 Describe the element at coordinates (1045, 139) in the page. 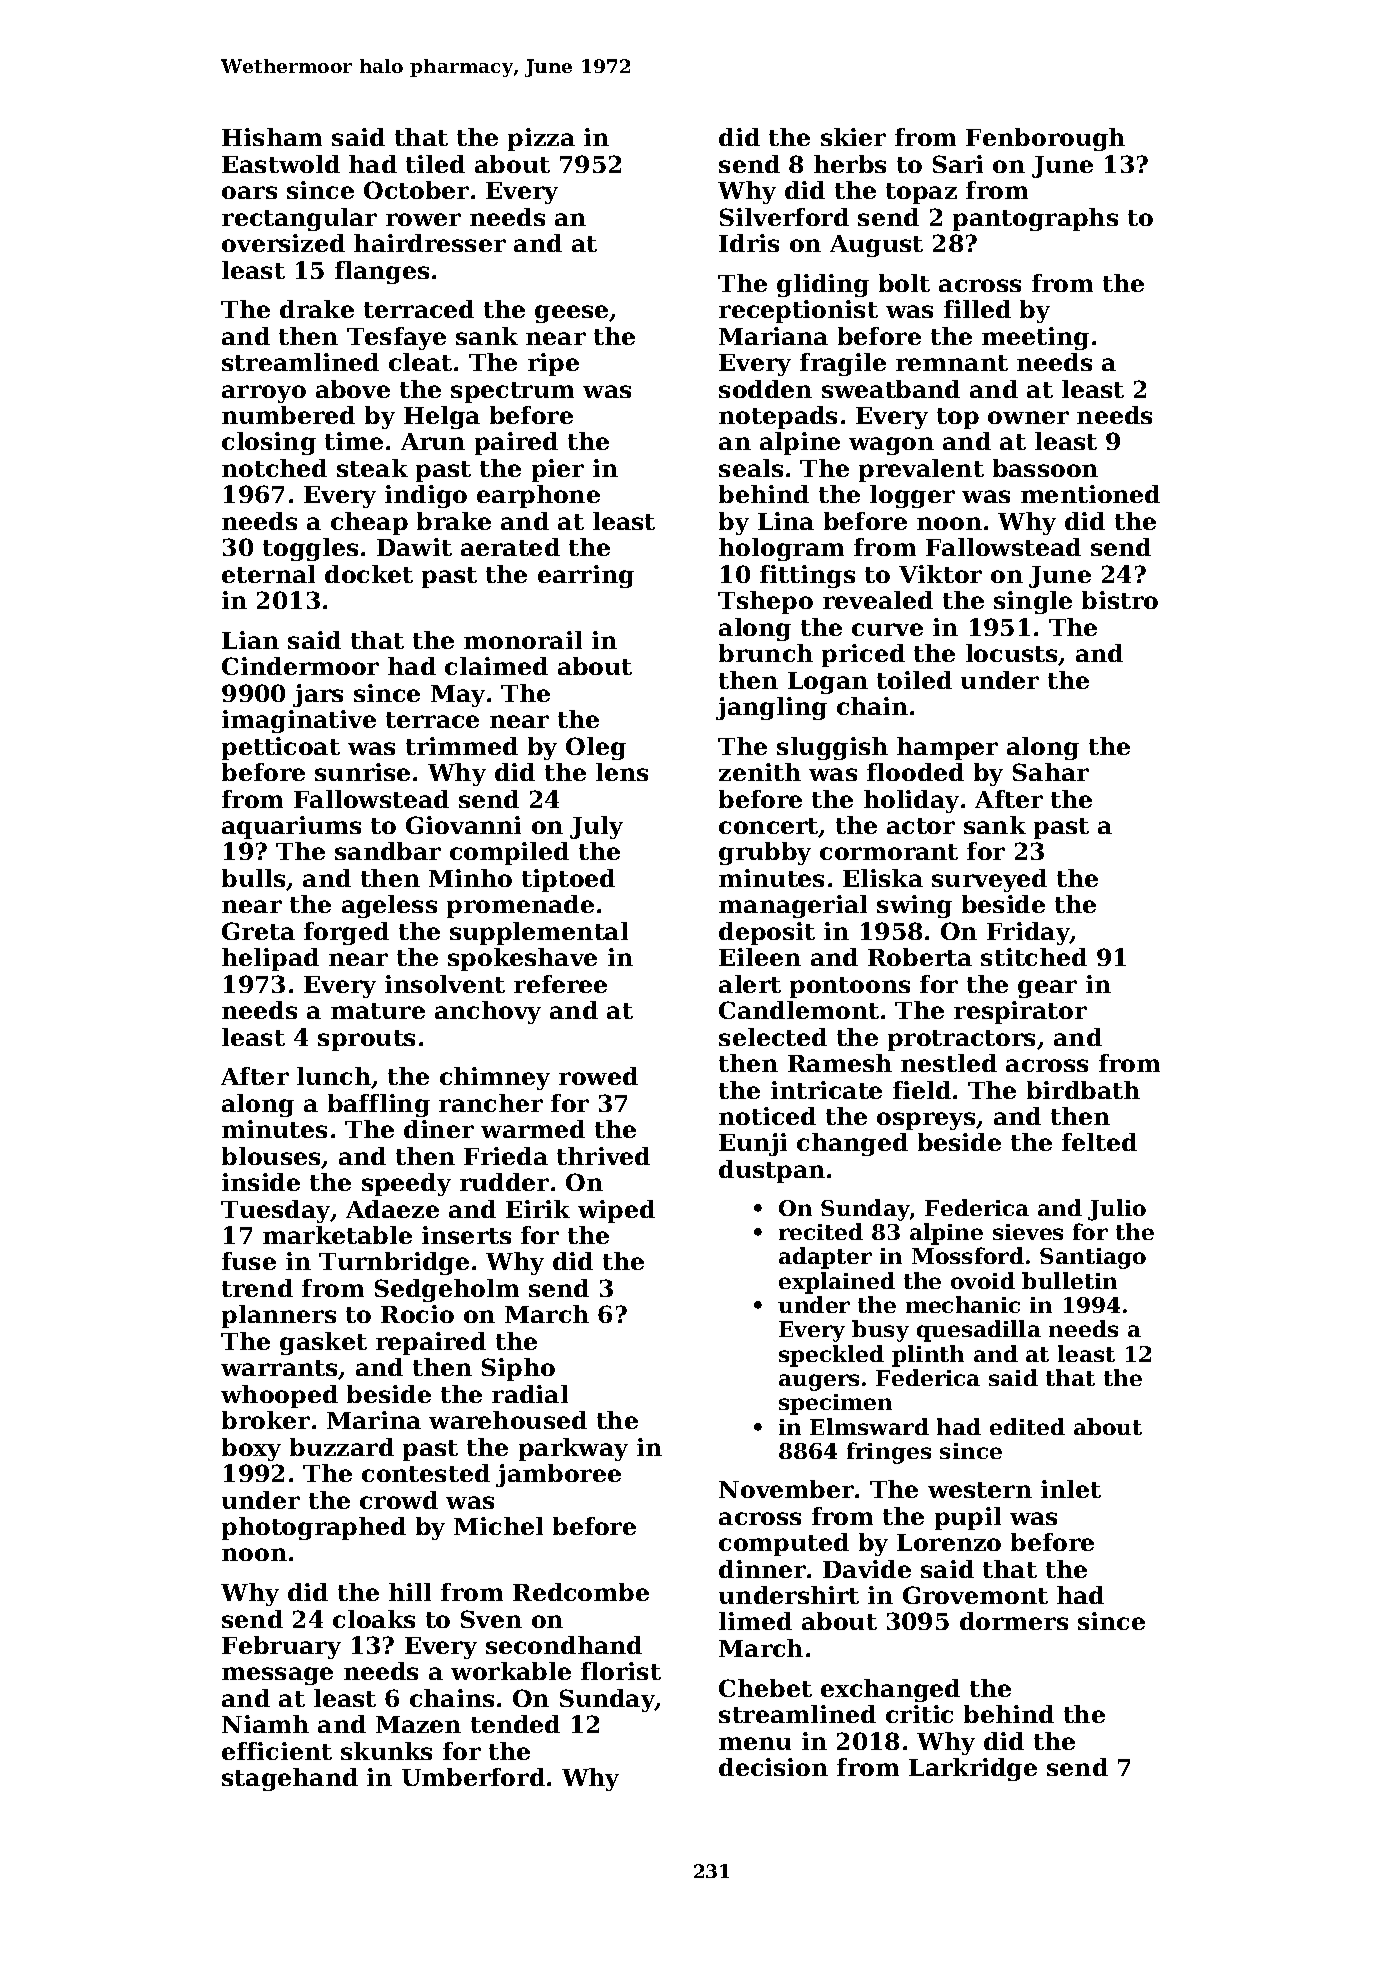

I see `Fenborough` at that location.
